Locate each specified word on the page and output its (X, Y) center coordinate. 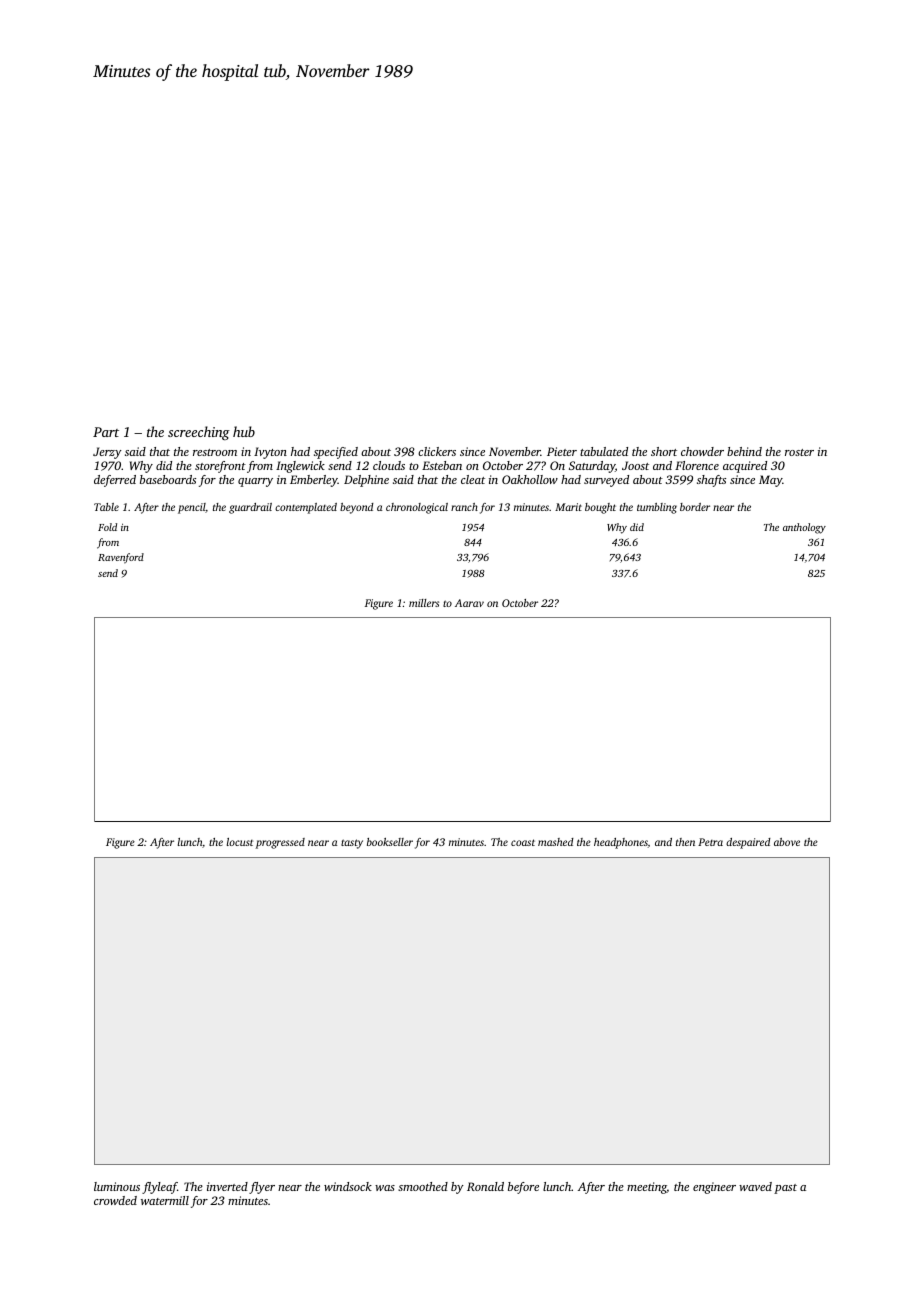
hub (244, 431)
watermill (165, 1200)
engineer (714, 1188)
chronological (417, 508)
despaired (748, 843)
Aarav (469, 603)
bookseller (390, 842)
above (787, 842)
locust (240, 842)
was (385, 1188)
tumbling (657, 508)
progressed (280, 843)
